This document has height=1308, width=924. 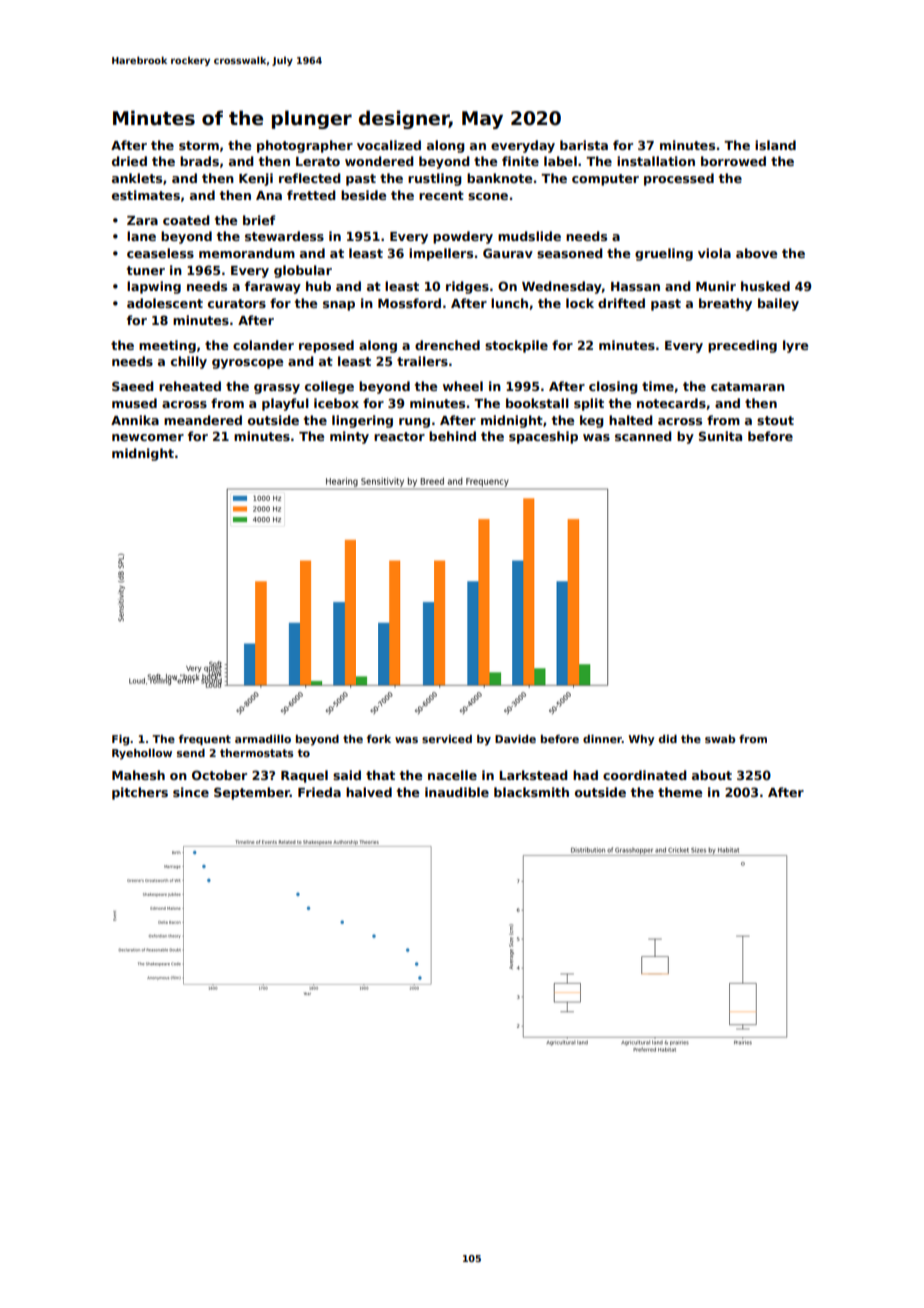 I want to click on behind, so click(x=452, y=436).
